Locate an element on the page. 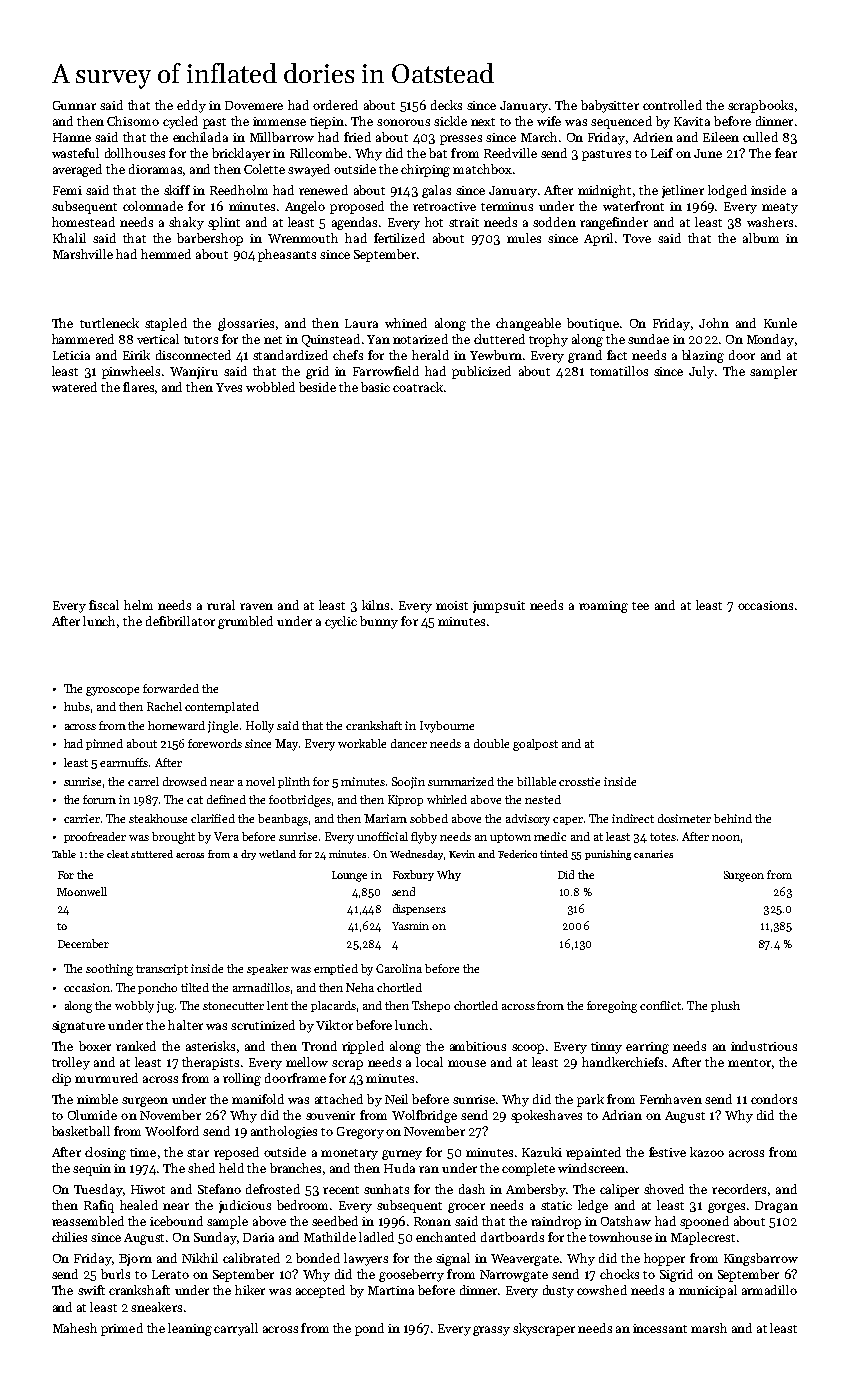  Leticia is located at coordinates (71, 355).
